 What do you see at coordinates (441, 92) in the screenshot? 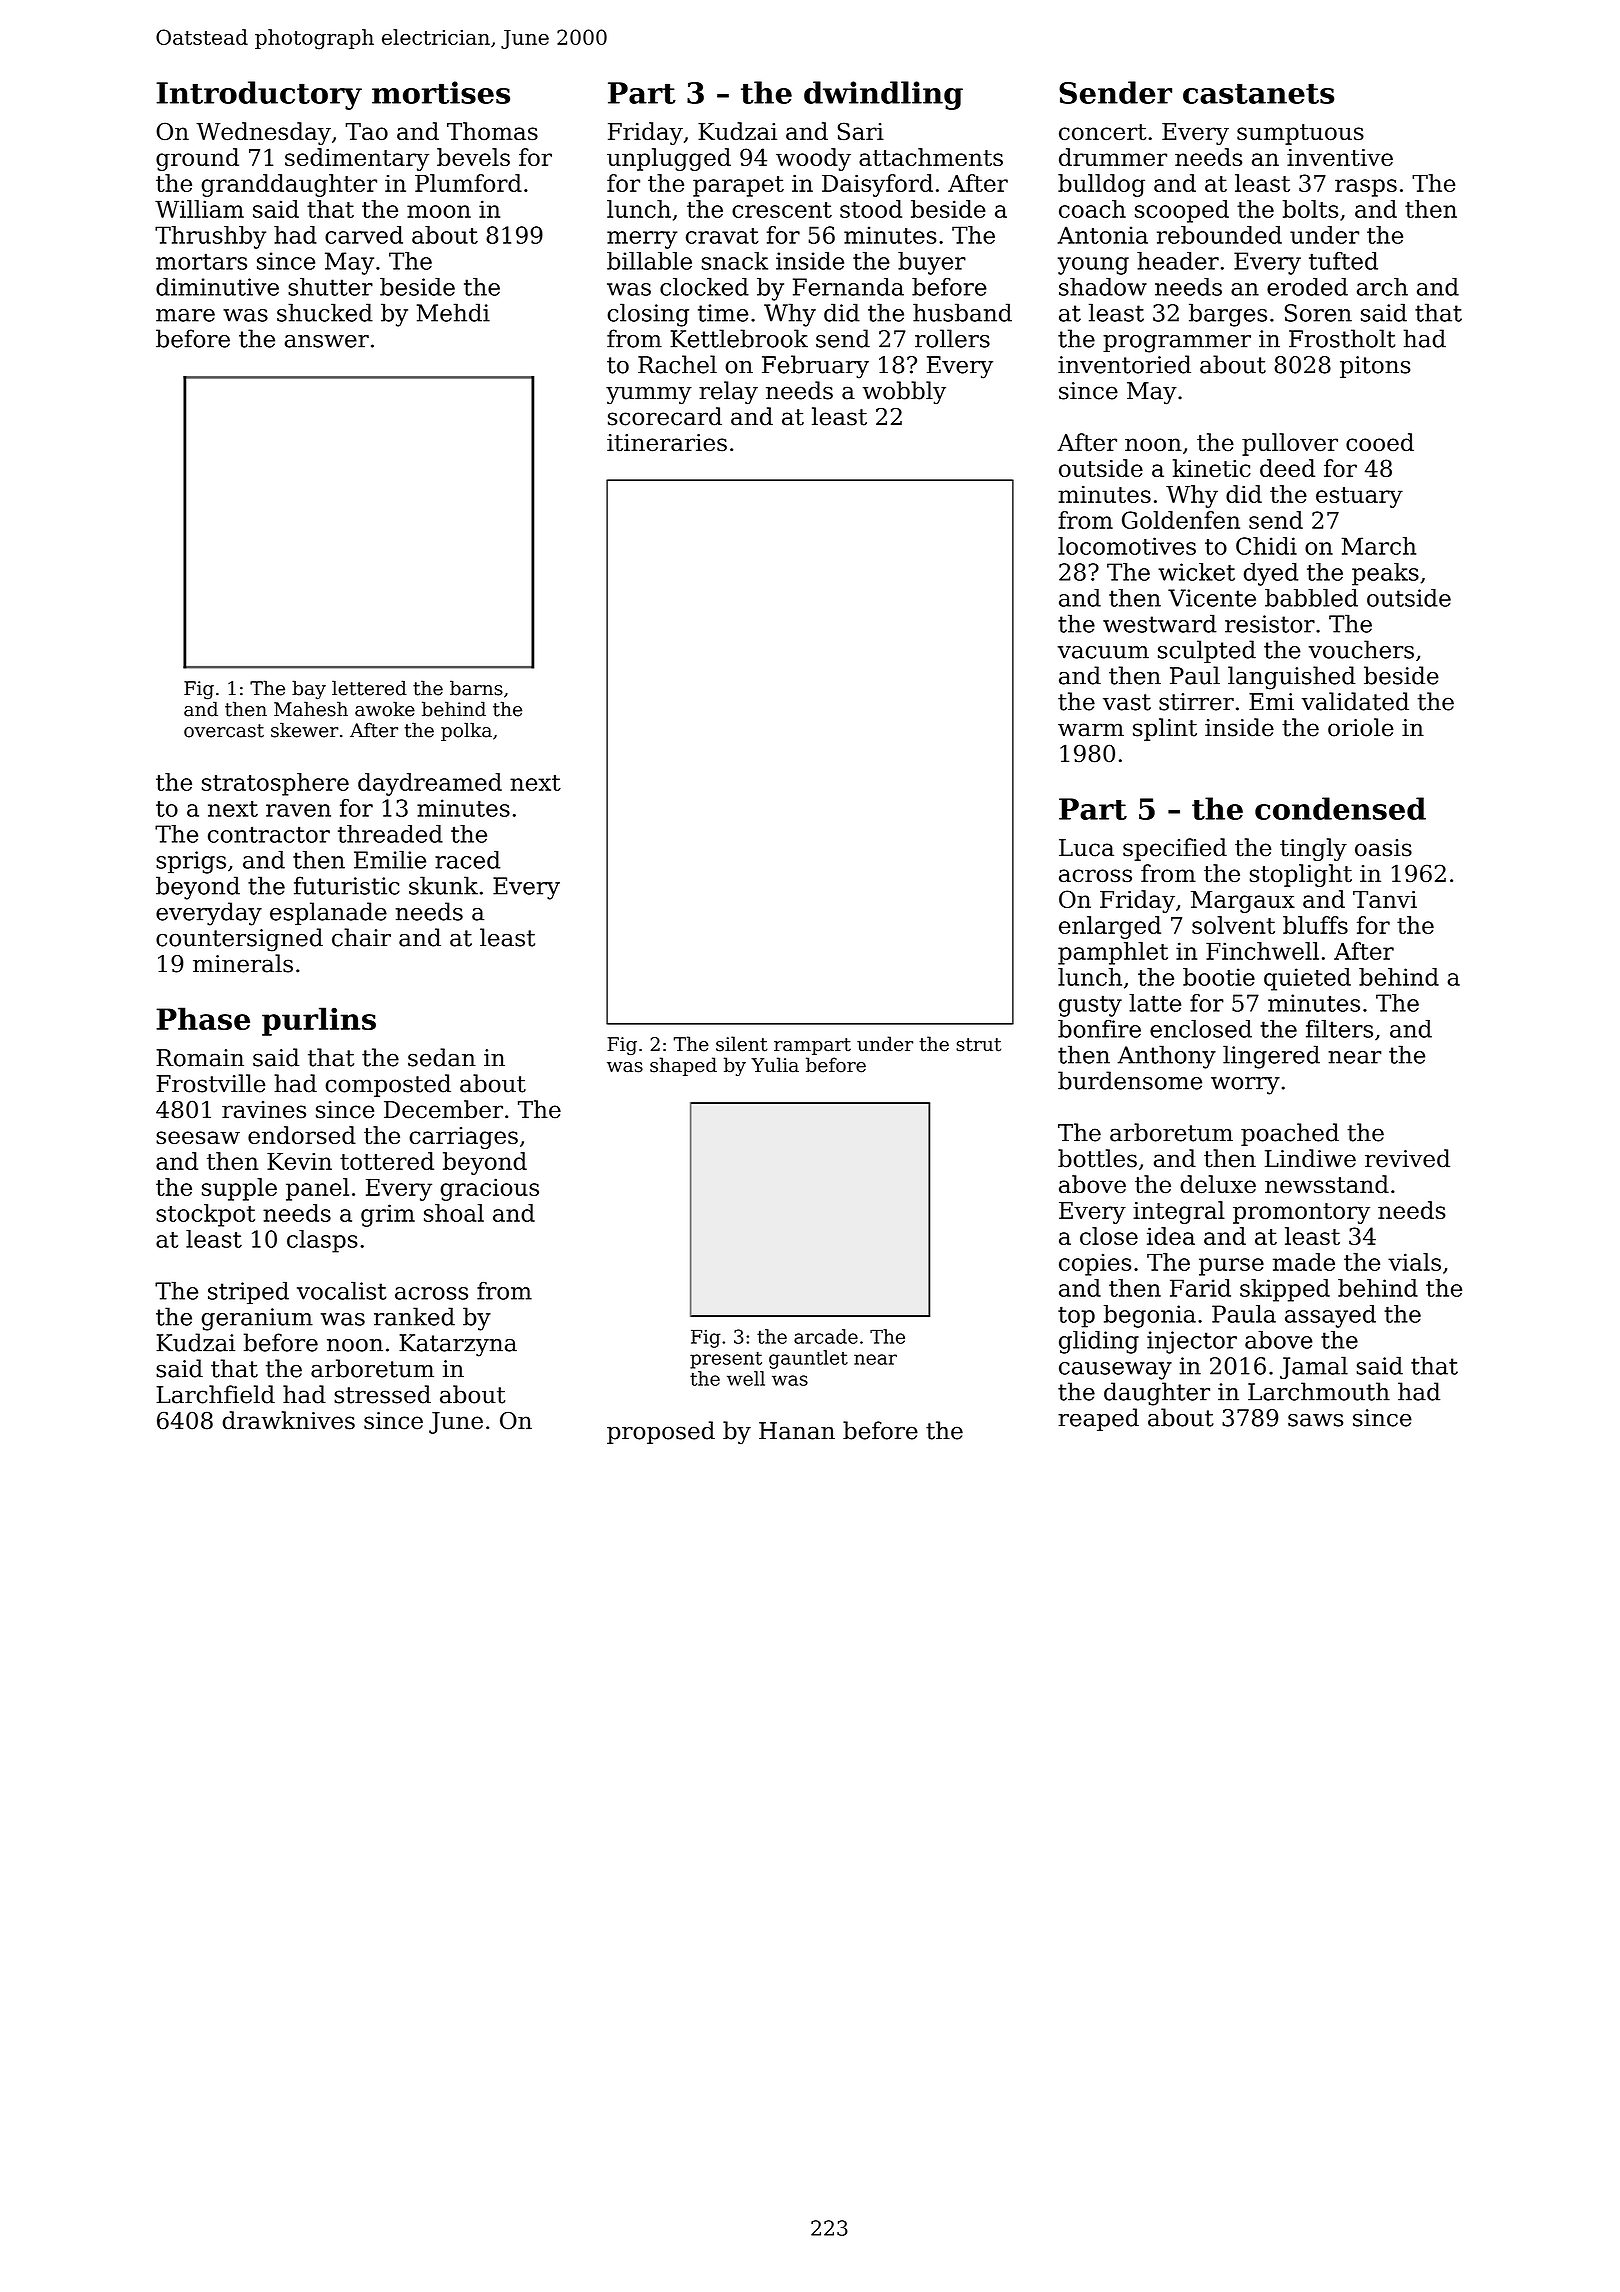
I see `mortises` at bounding box center [441, 92].
